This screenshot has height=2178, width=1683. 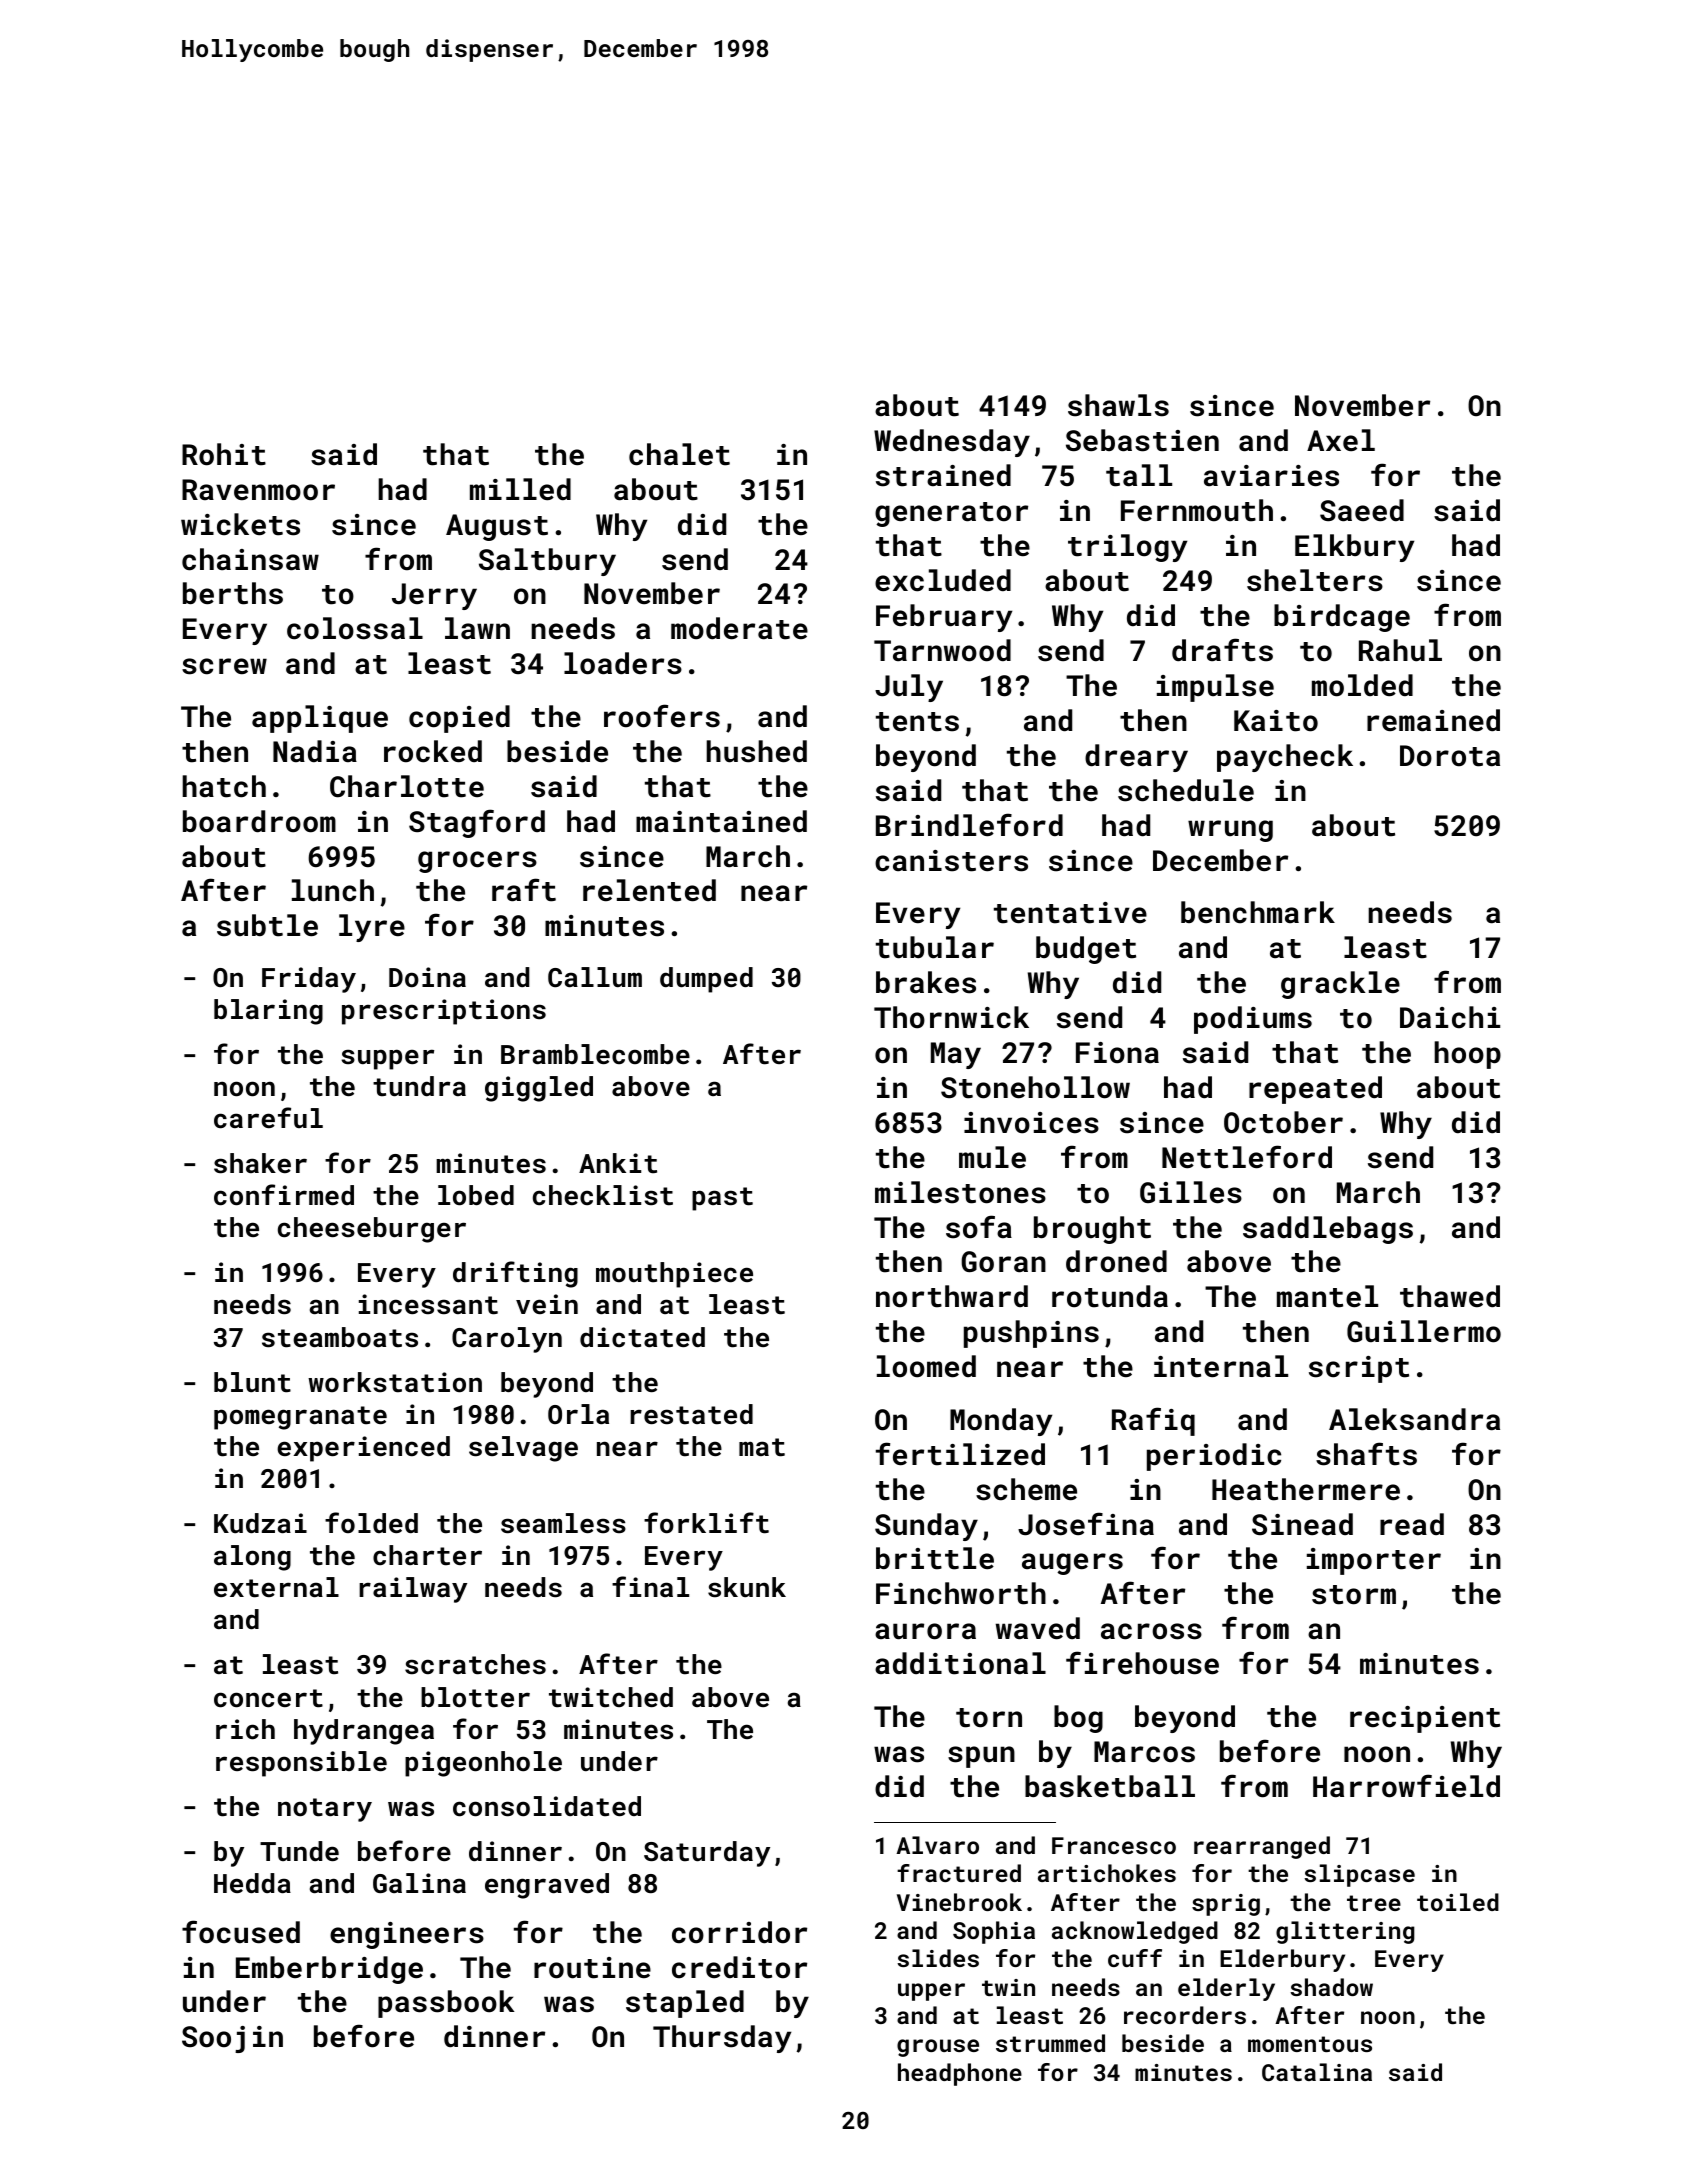 What do you see at coordinates (224, 454) in the screenshot?
I see `Rohit` at bounding box center [224, 454].
